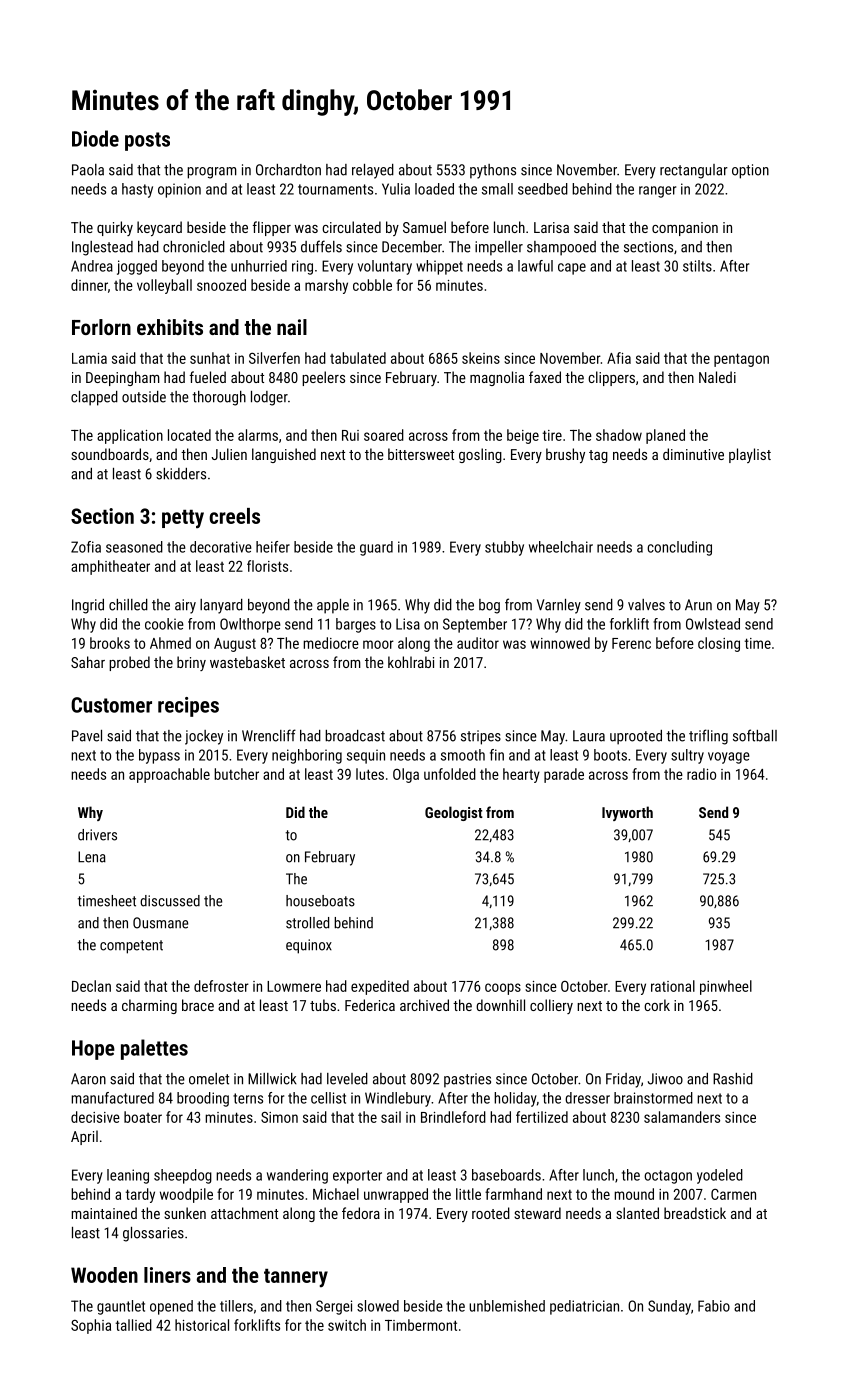 The height and width of the document is (1400, 849). I want to click on Pavel, so click(87, 736).
